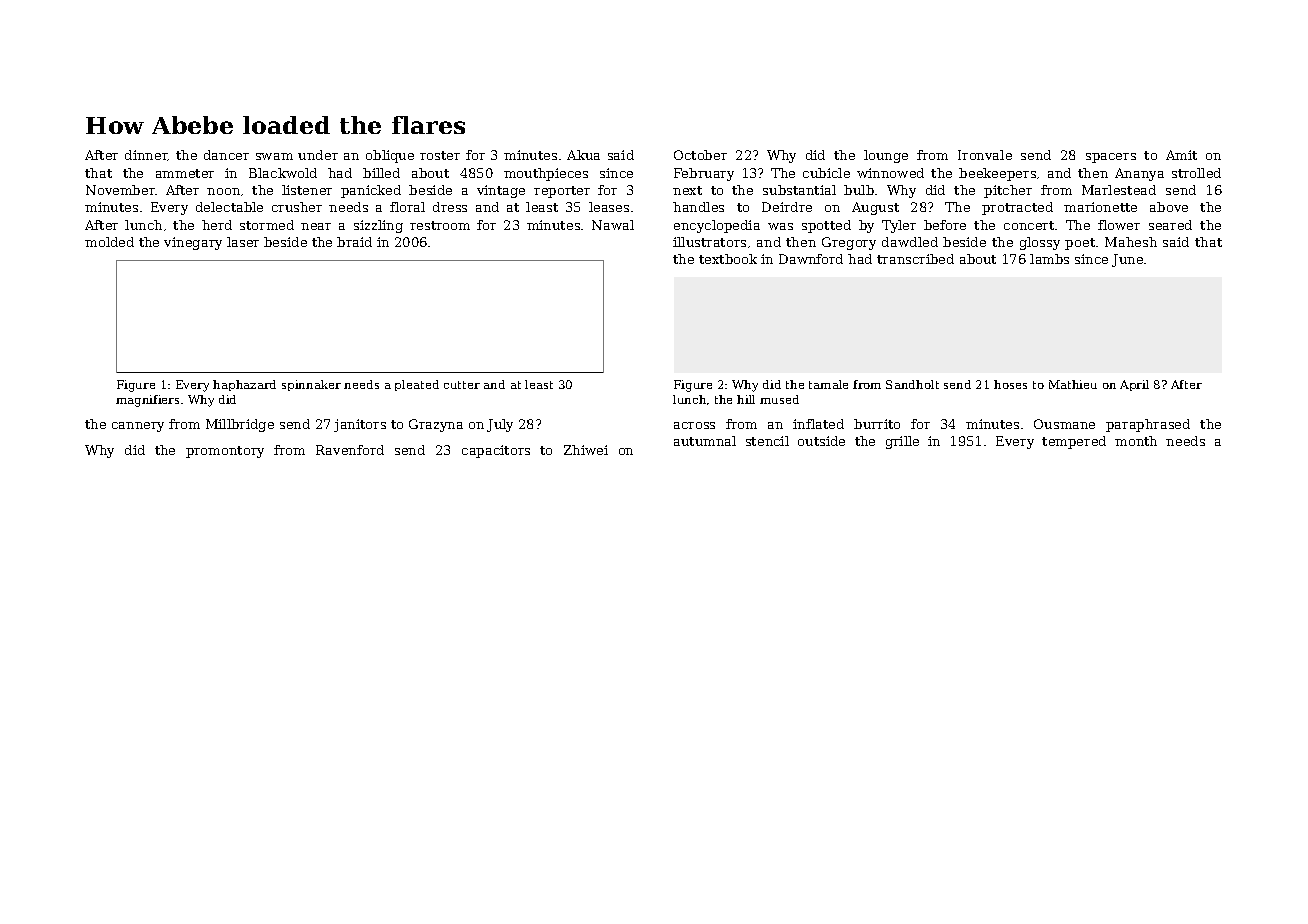 The width and height of the screenshot is (1308, 924). I want to click on Amit, so click(1181, 155).
